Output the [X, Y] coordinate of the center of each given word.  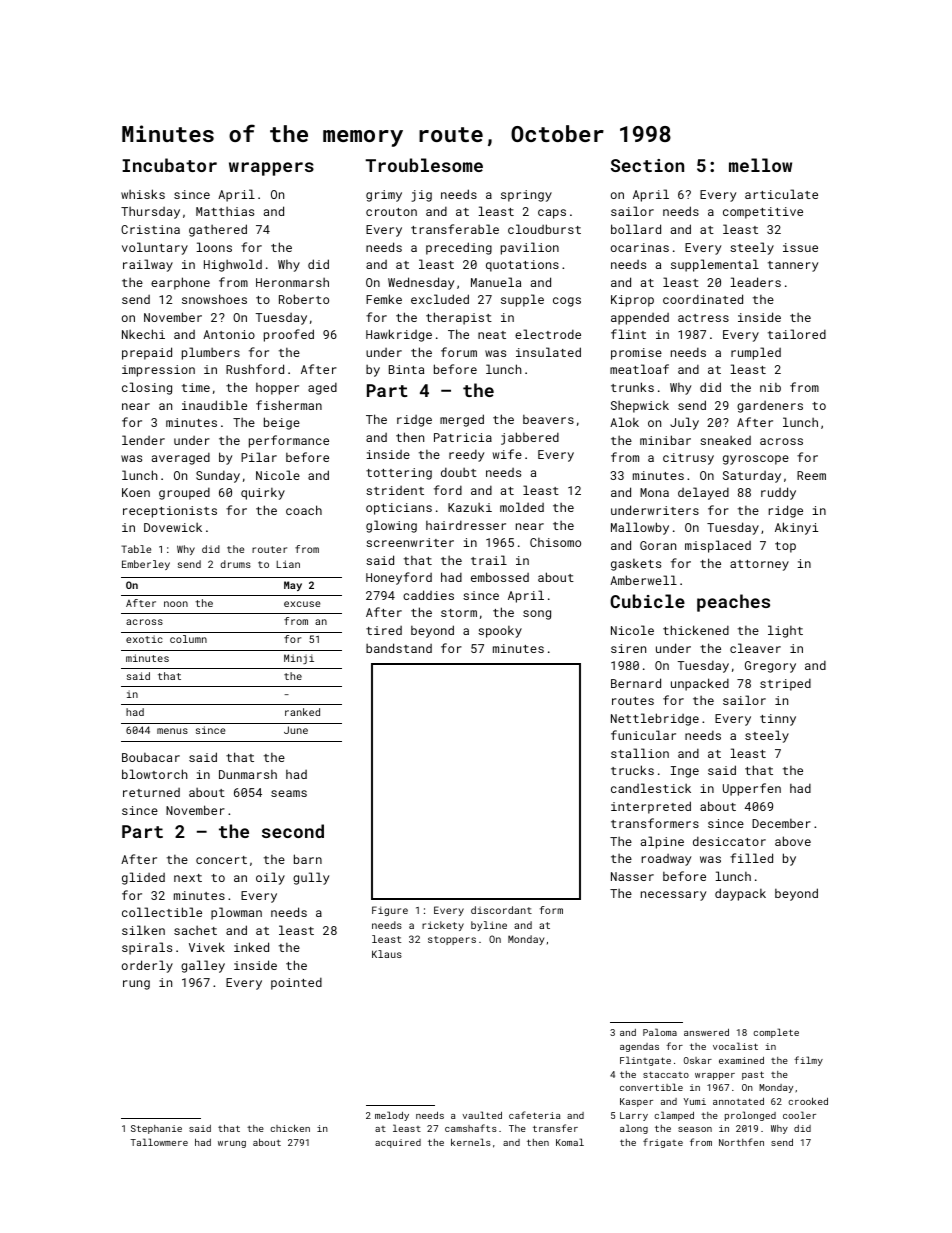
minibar [665, 440]
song [537, 615]
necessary [673, 896]
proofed [289, 335]
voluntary [155, 248]
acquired [398, 1143]
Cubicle [647, 601]
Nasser [632, 876]
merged [462, 420]
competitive [763, 213]
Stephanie [156, 1129]
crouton [391, 212]
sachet [195, 930]
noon [176, 604]
